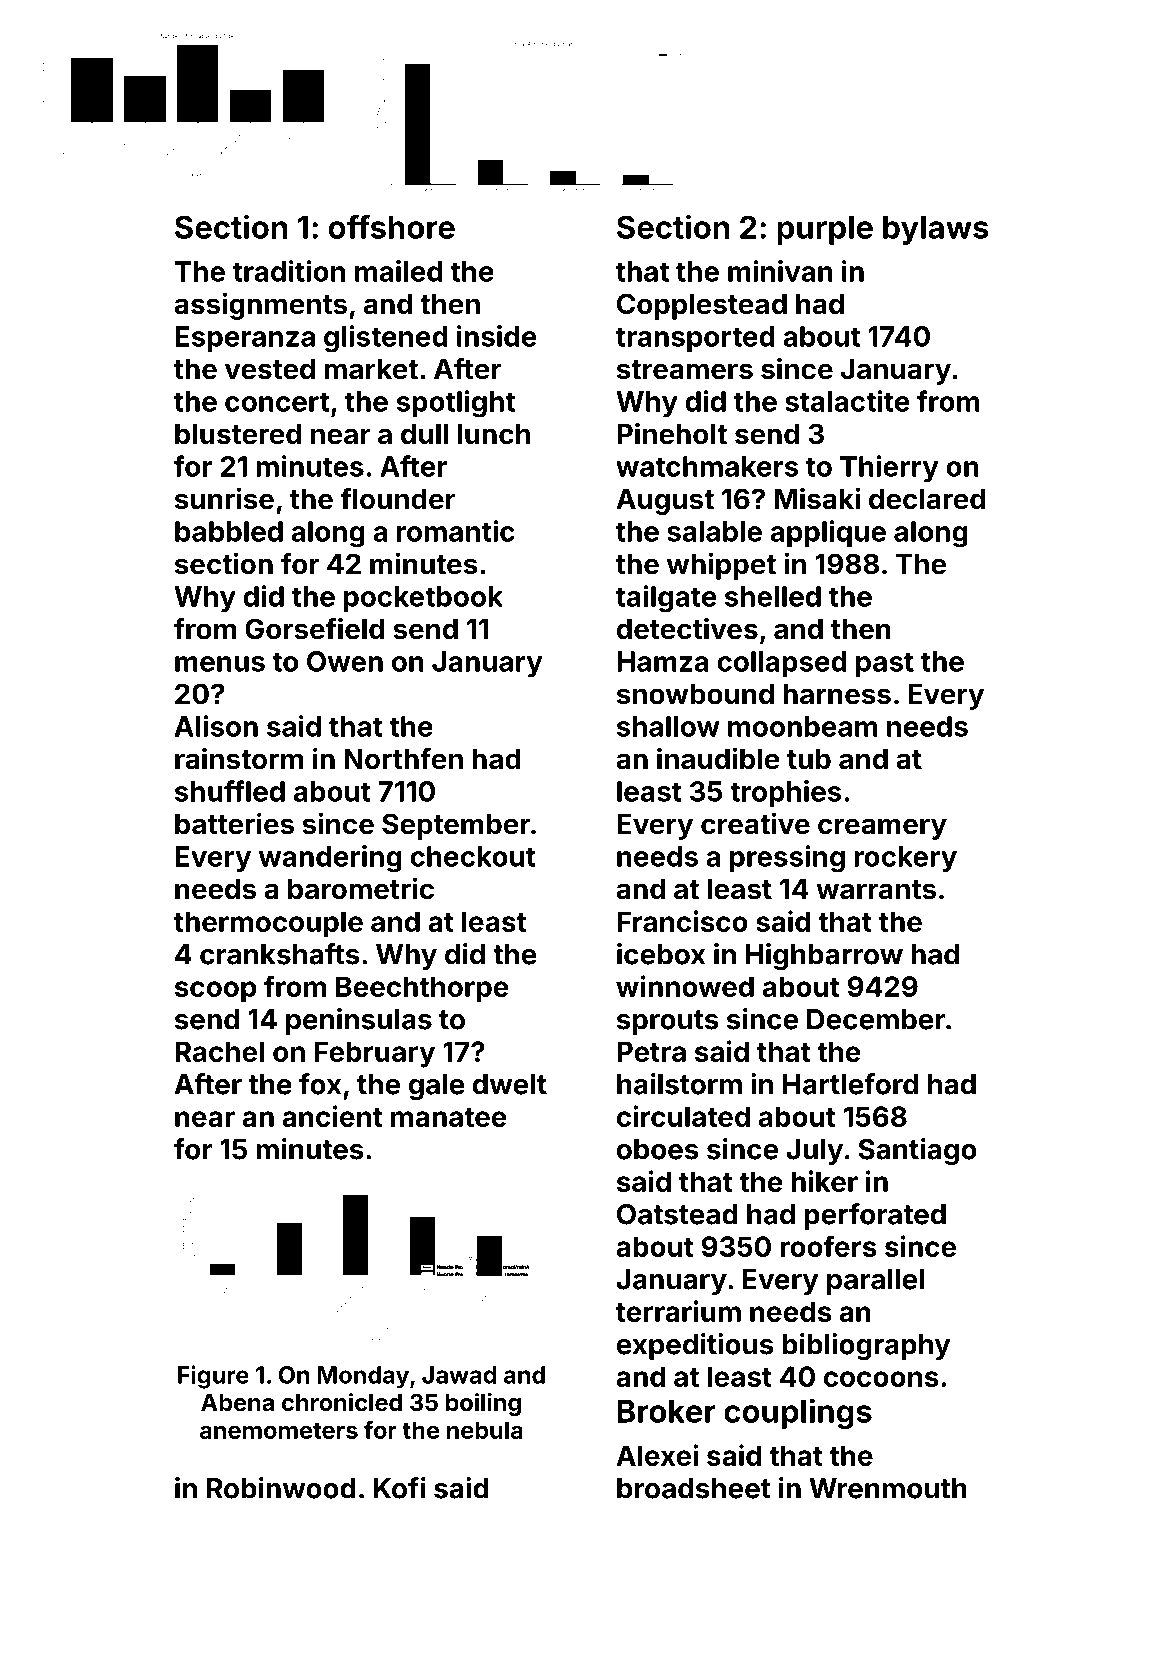 This screenshot has height=1654, width=1165. Describe the element at coordinates (657, 1455) in the screenshot. I see `Alexei` at that location.
